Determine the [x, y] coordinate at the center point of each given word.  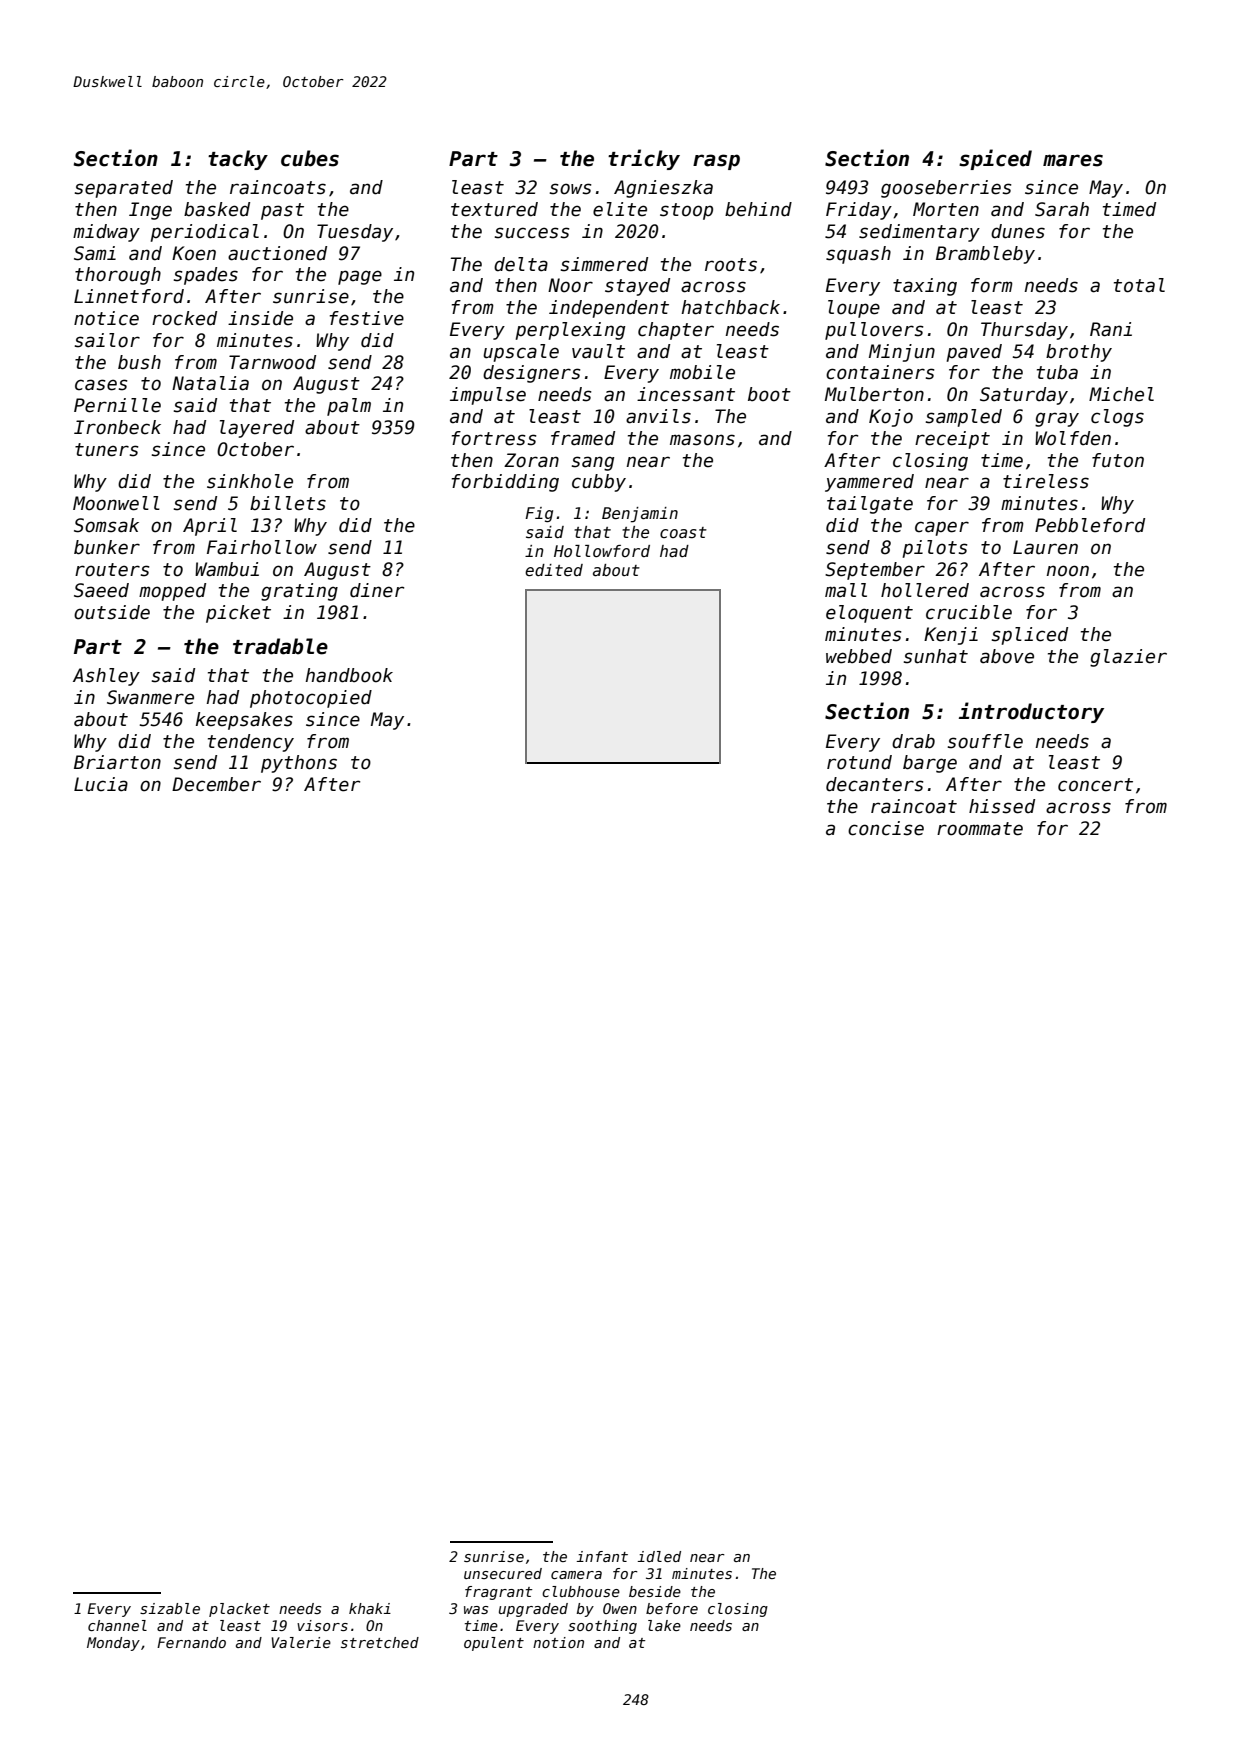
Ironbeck [117, 427]
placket [239, 1610]
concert [1095, 785]
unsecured [503, 1573]
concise [886, 828]
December [216, 784]
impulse [488, 396]
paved [974, 353]
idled [659, 1556]
